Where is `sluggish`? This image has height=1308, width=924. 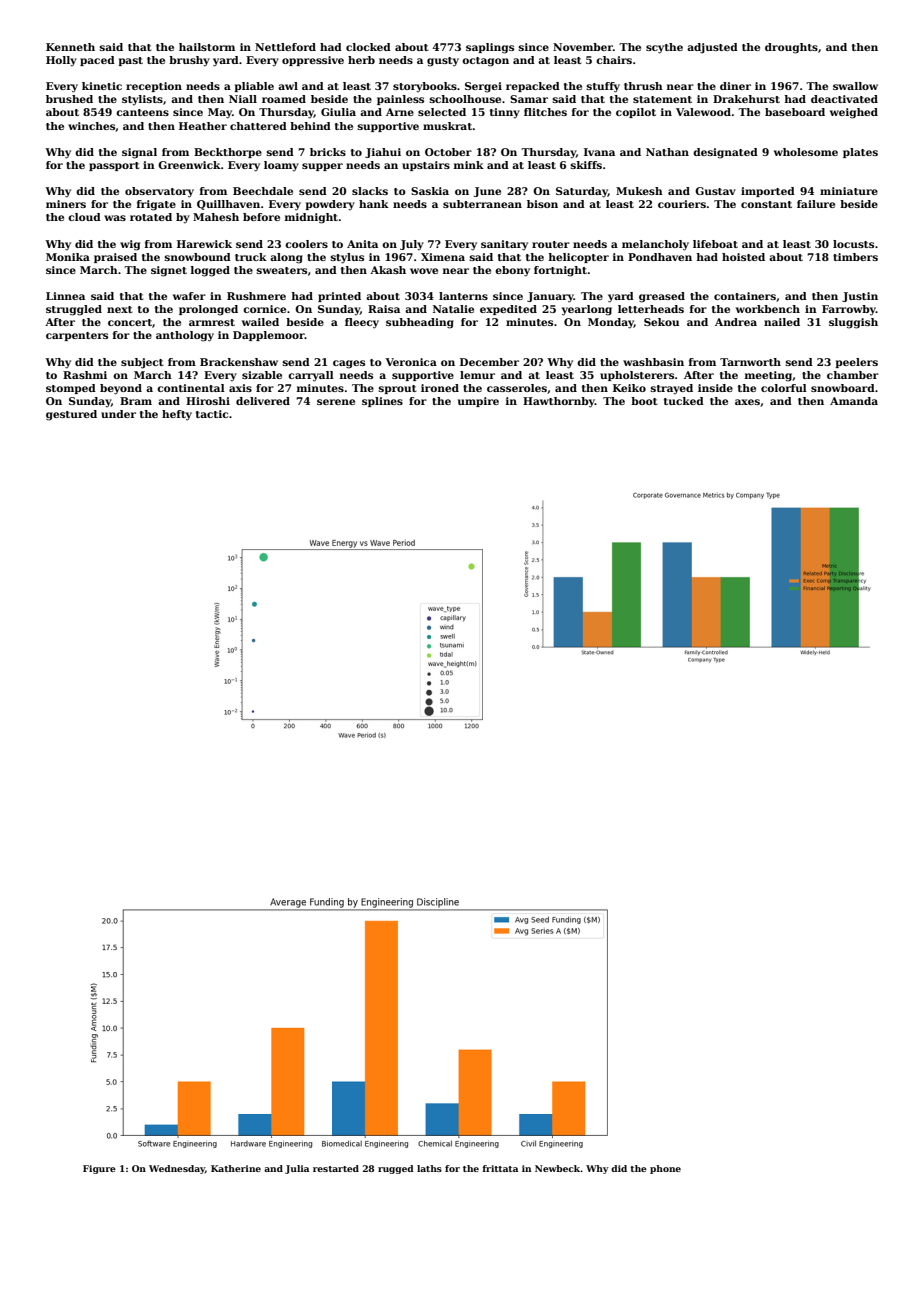
sluggish is located at coordinates (853, 323).
